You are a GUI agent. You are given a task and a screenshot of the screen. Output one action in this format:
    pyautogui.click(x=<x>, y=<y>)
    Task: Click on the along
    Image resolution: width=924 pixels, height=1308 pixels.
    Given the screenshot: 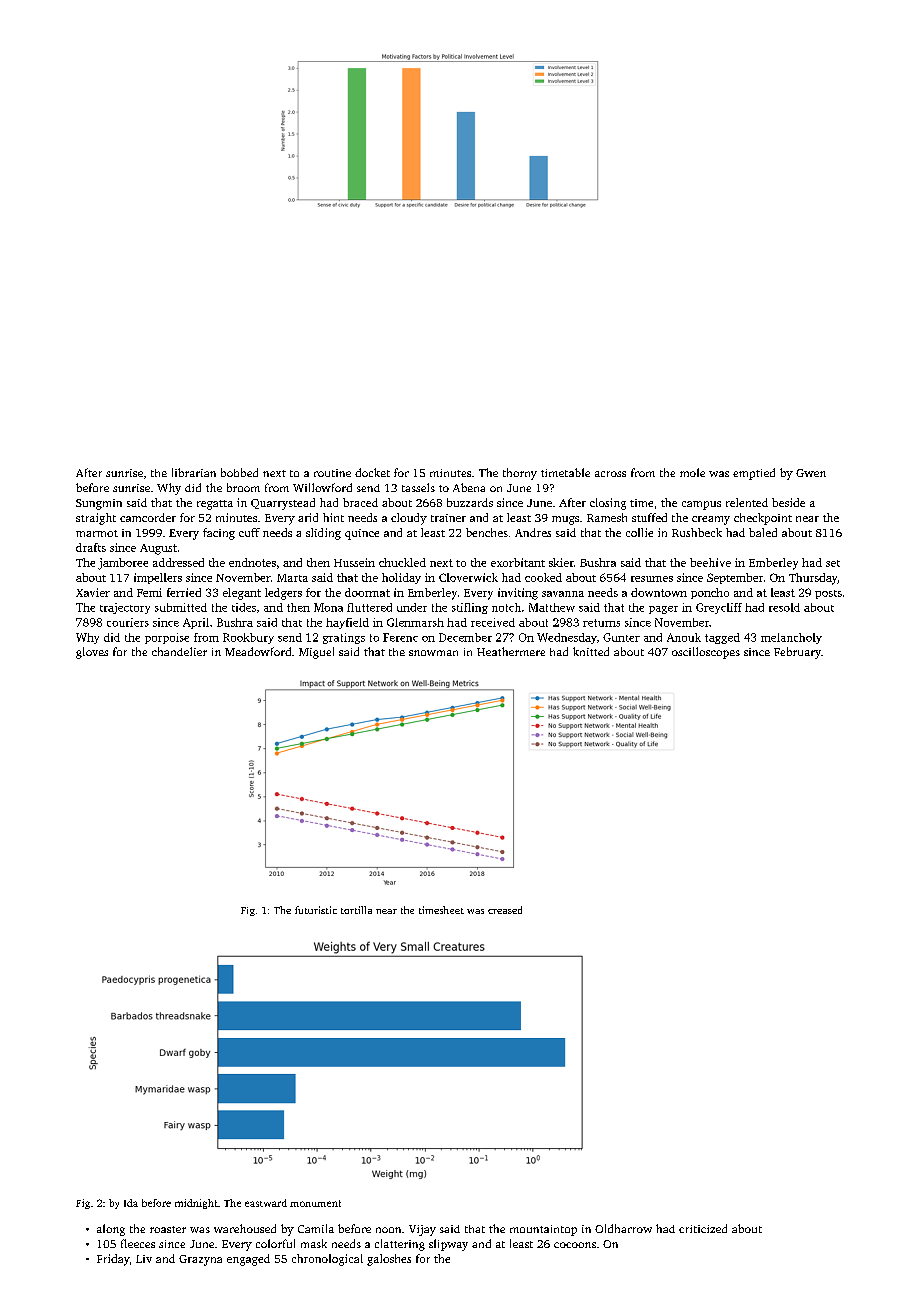 What is the action you would take?
    pyautogui.click(x=111, y=1230)
